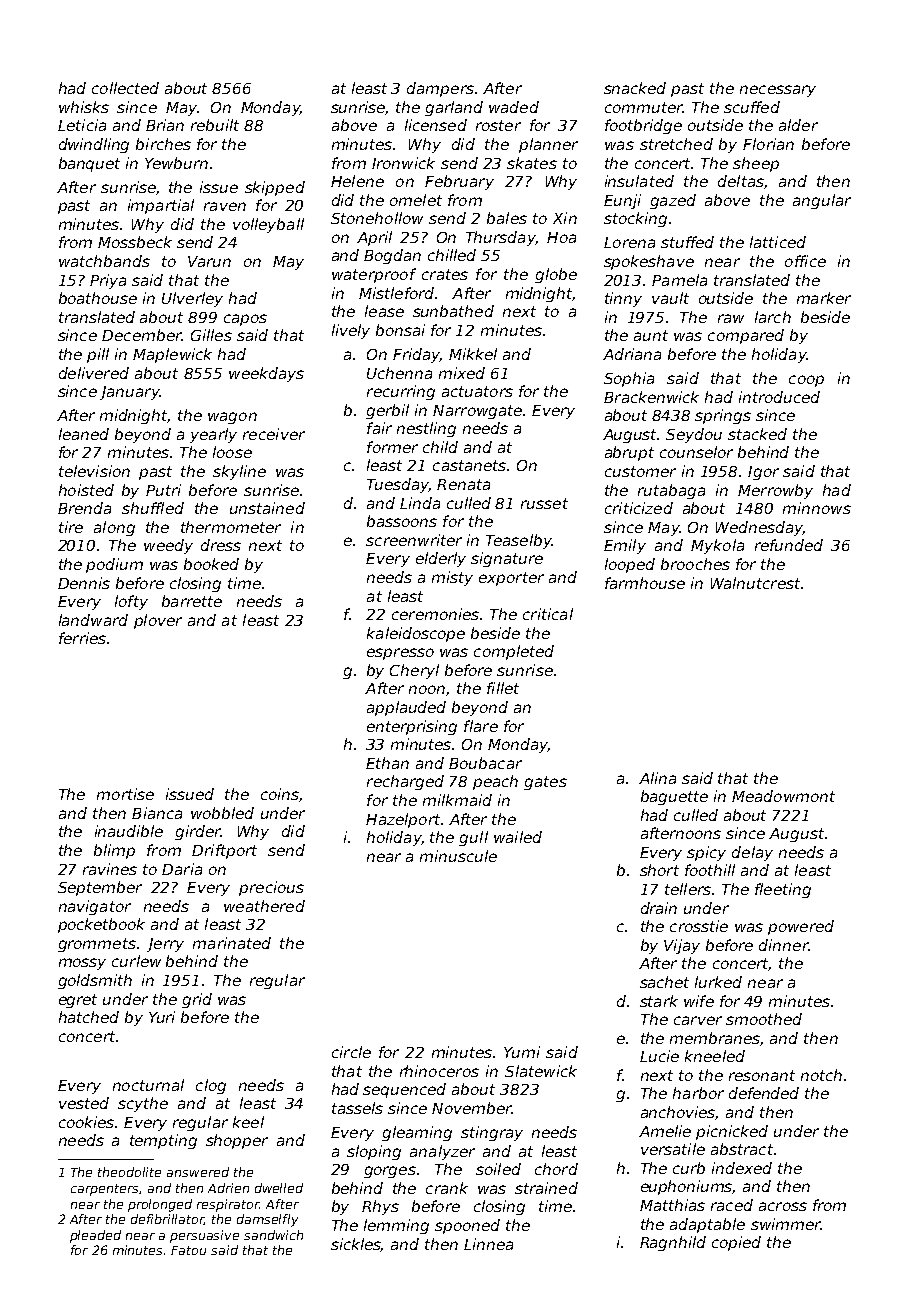 This document has width=908, height=1316. What do you see at coordinates (245, 320) in the document?
I see `capos` at bounding box center [245, 320].
